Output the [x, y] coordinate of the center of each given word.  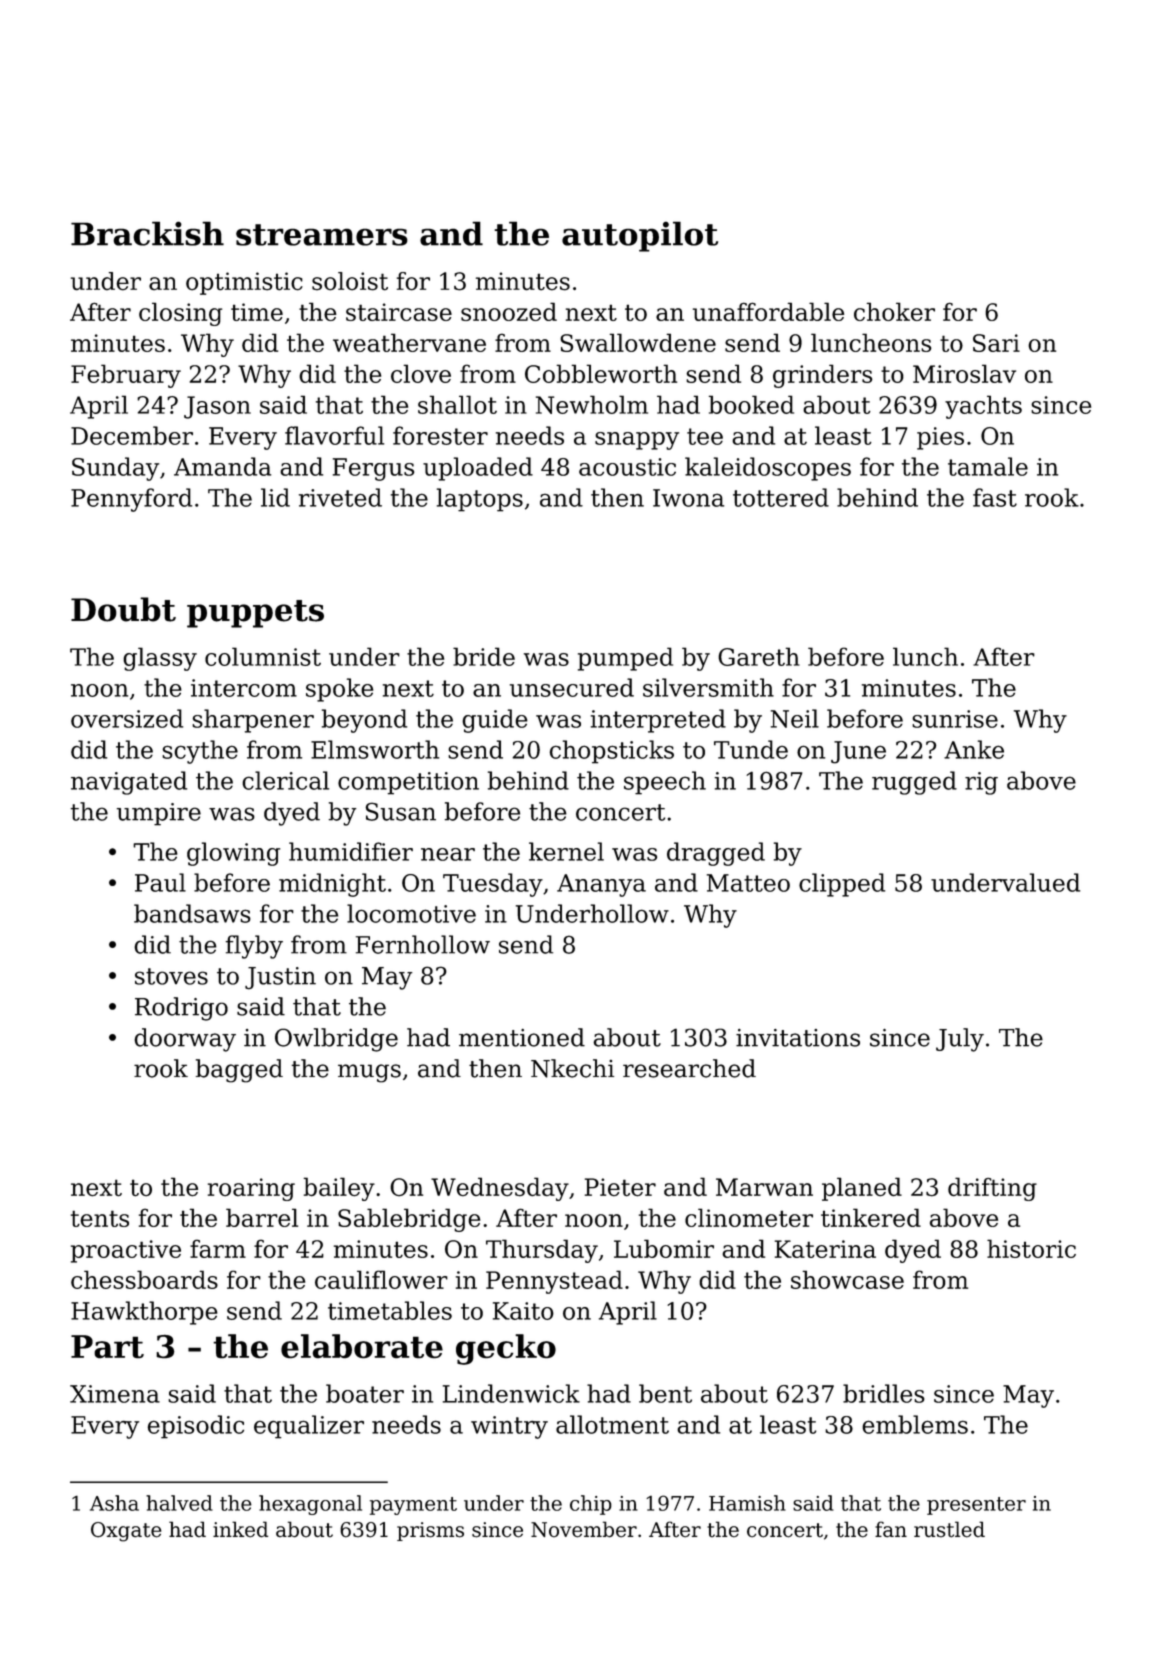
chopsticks [612, 752]
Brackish [147, 233]
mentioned [522, 1037]
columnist [263, 656]
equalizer [309, 1427]
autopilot [640, 236]
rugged [914, 783]
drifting [992, 1189]
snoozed [509, 311]
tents [100, 1218]
